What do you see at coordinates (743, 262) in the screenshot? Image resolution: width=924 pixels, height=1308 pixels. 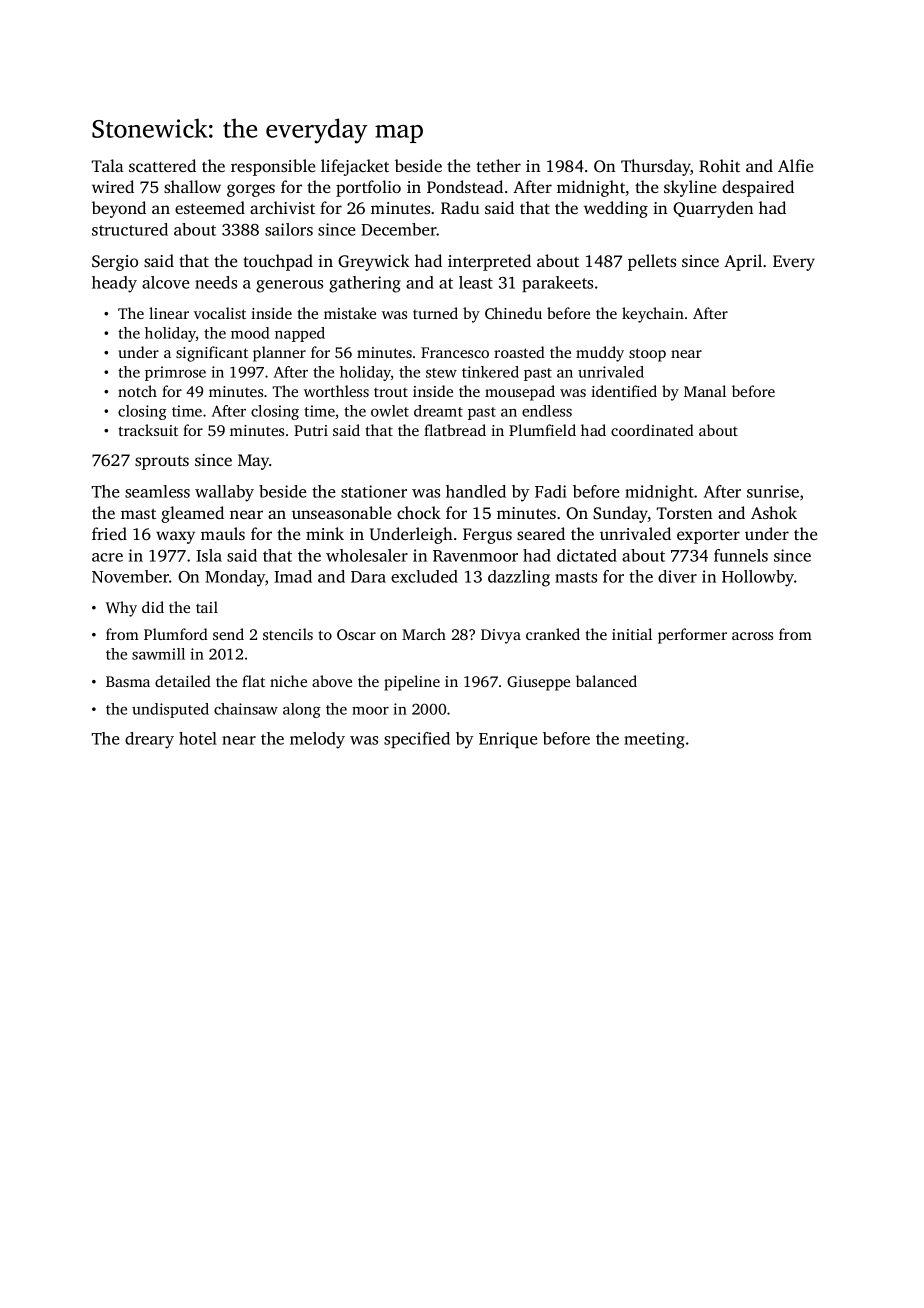 I see `April` at bounding box center [743, 262].
